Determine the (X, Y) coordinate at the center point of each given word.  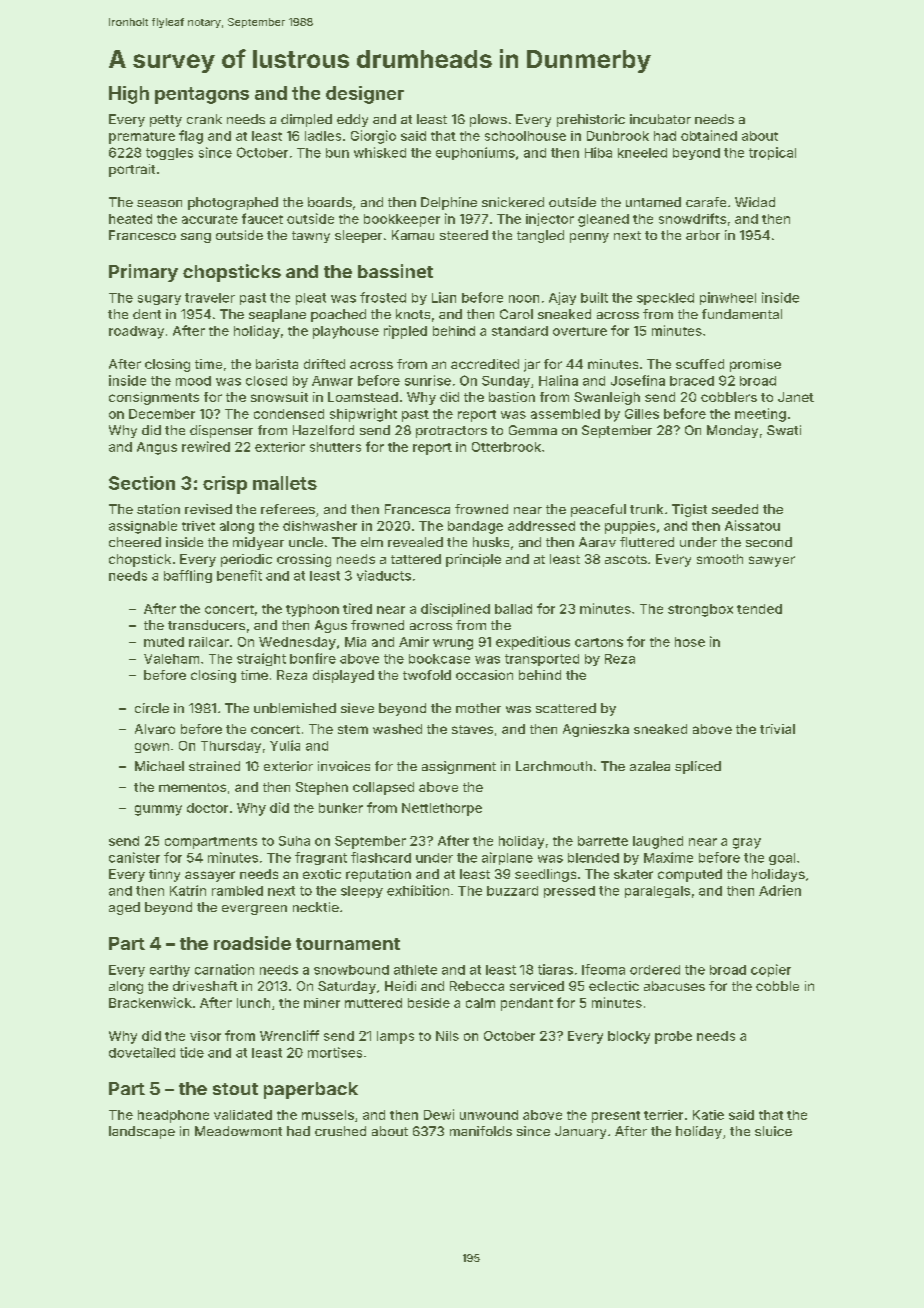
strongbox (700, 610)
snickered (513, 202)
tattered (416, 559)
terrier (663, 1115)
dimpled (306, 120)
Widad (755, 202)
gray (747, 843)
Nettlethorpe (442, 809)
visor (205, 1036)
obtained (709, 135)
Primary (143, 273)
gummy (158, 810)
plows (488, 120)
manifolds (481, 1131)
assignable (143, 527)
